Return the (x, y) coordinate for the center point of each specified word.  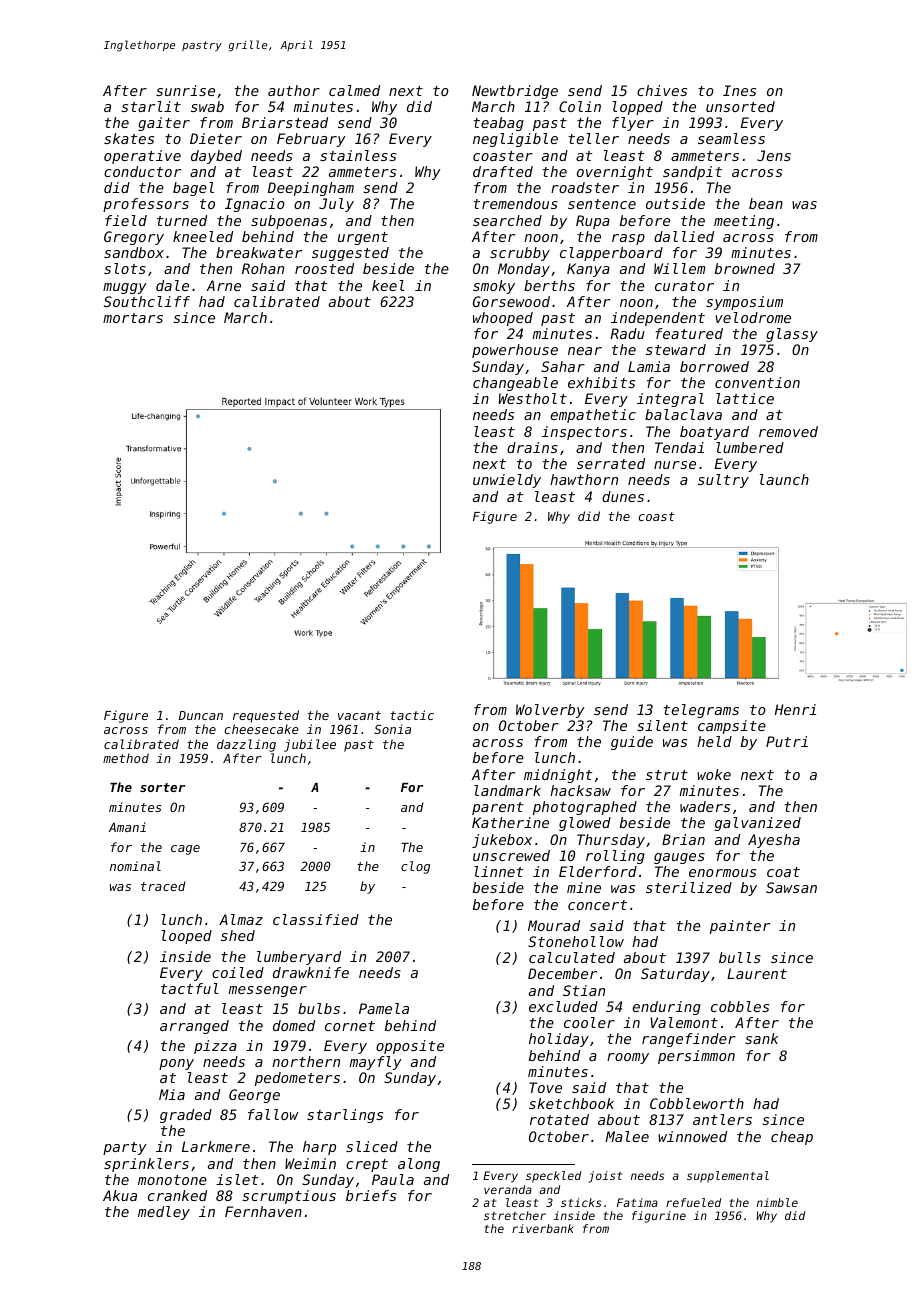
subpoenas (289, 222)
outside (675, 203)
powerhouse (515, 351)
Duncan (201, 715)
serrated (611, 463)
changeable (515, 384)
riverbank (543, 1228)
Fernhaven (263, 1211)
